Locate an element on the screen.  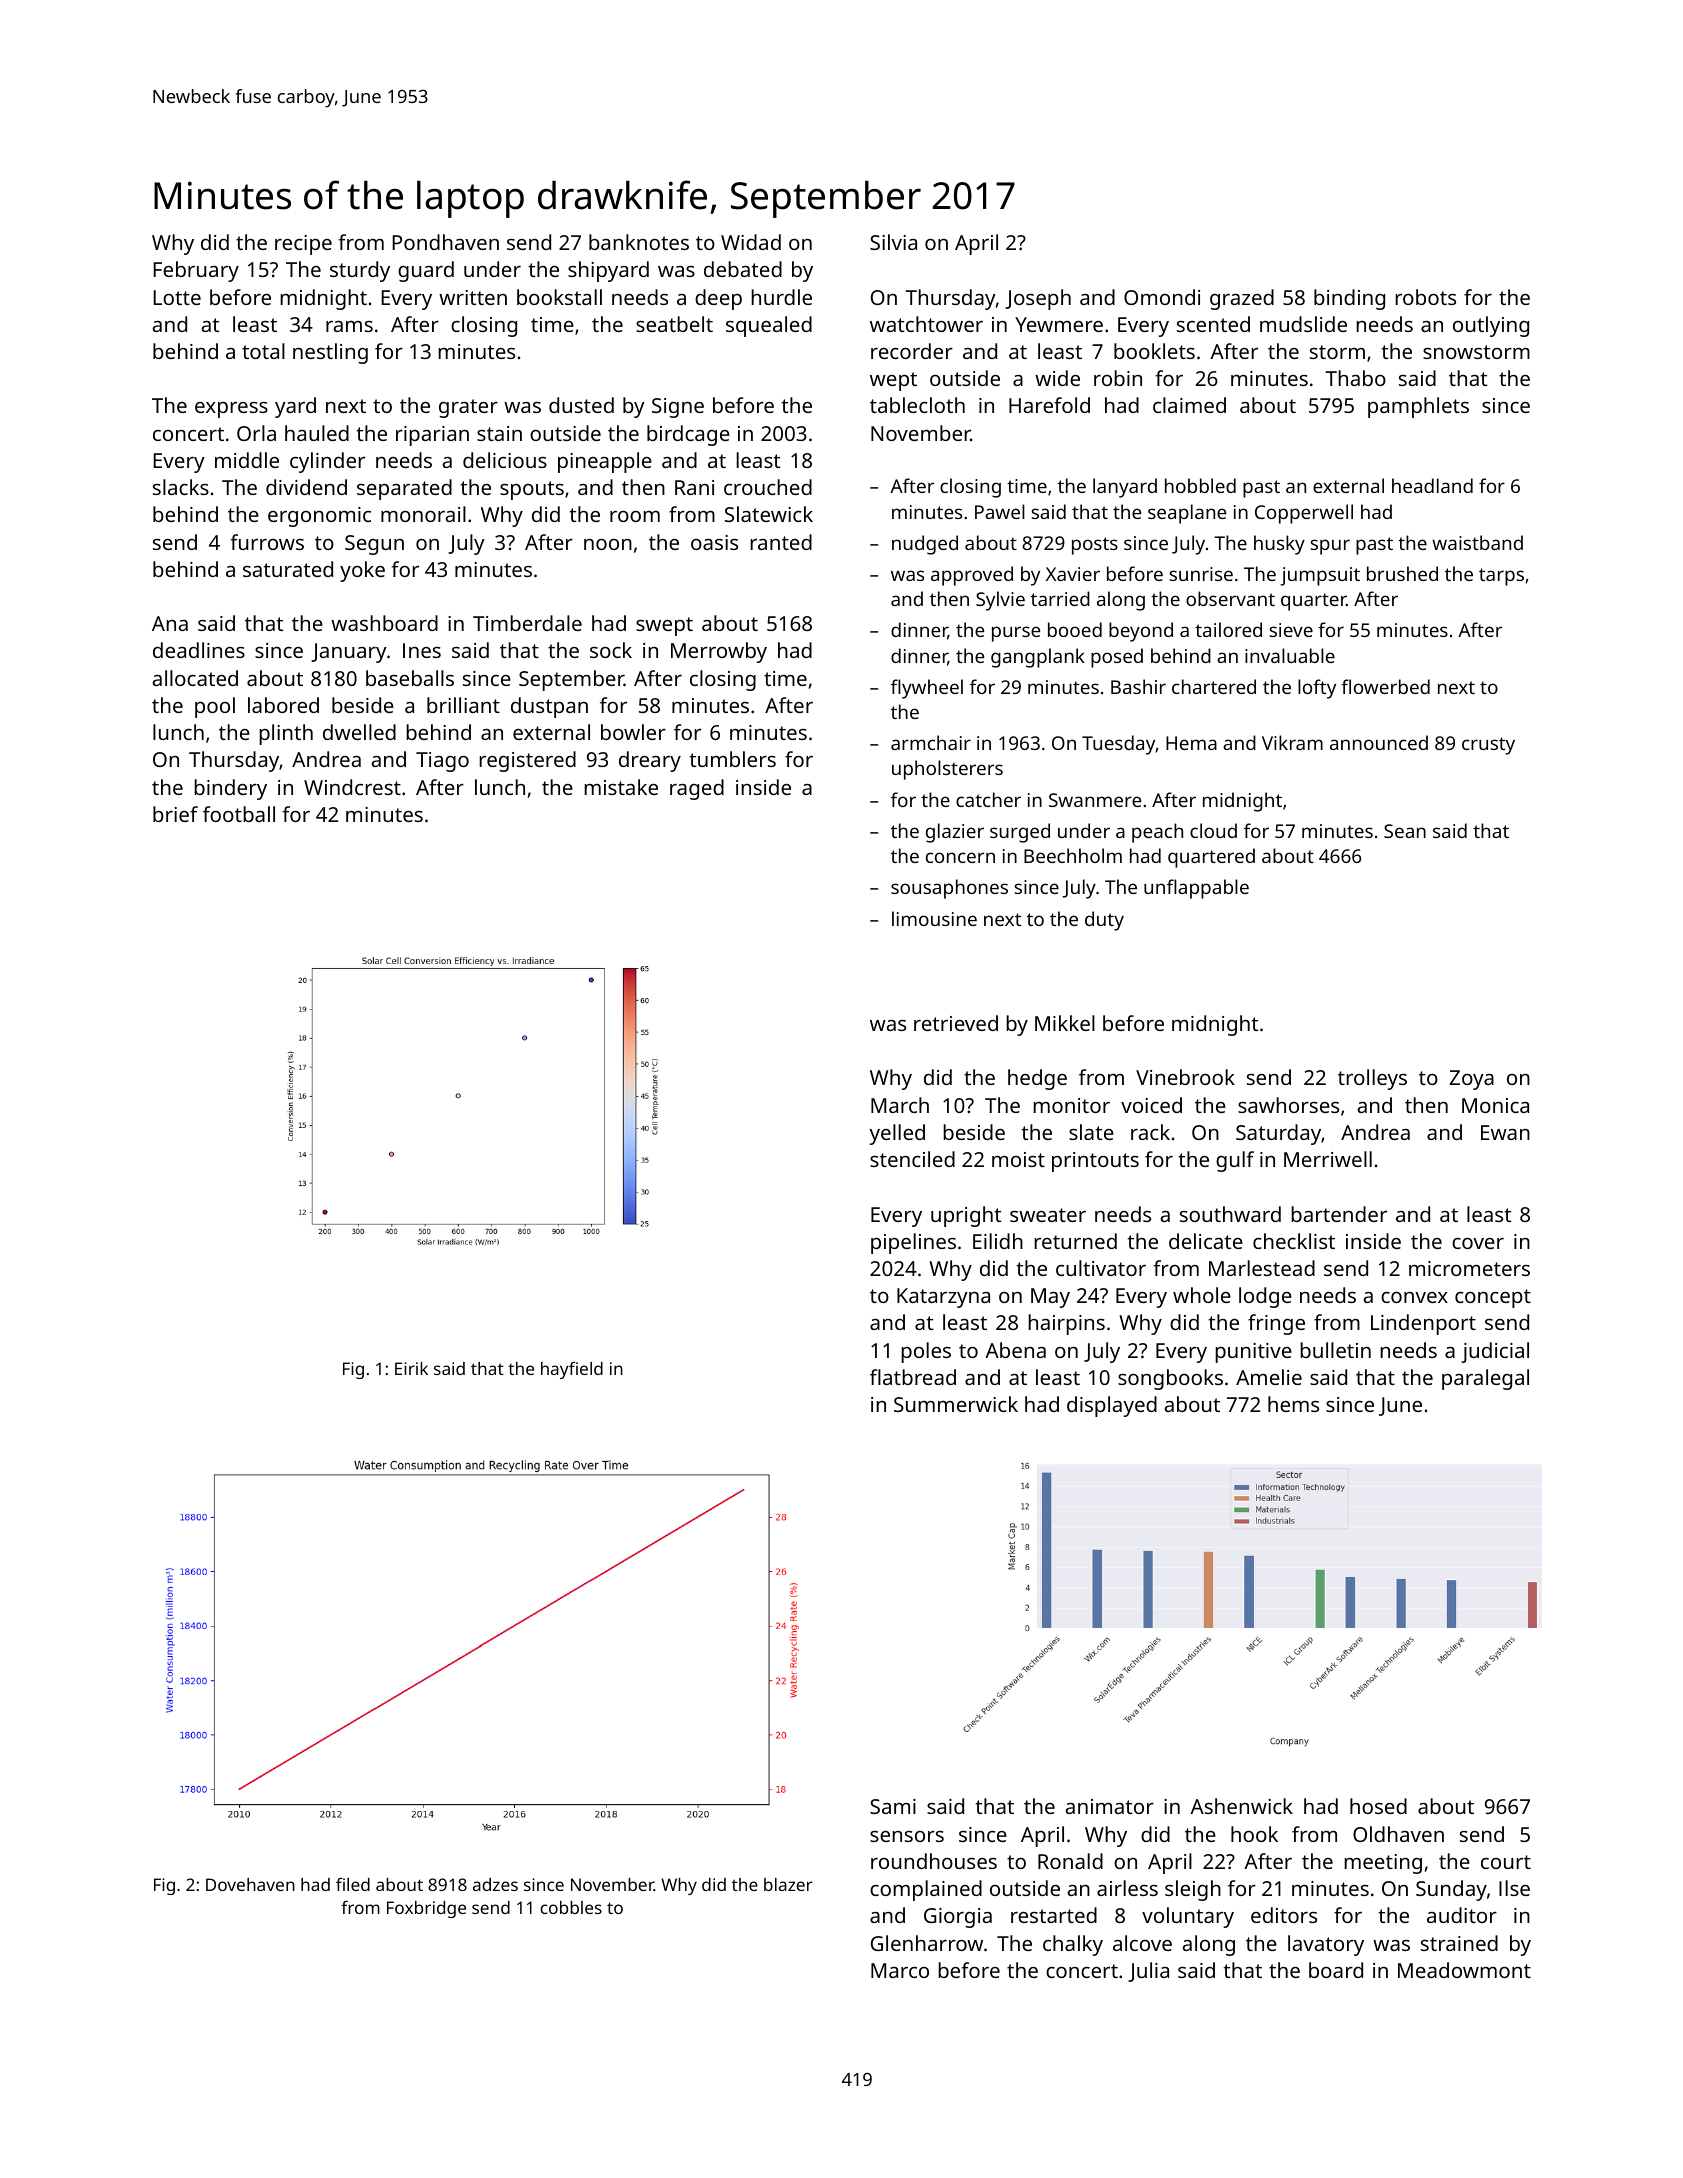
Windcrest is located at coordinates (352, 787).
